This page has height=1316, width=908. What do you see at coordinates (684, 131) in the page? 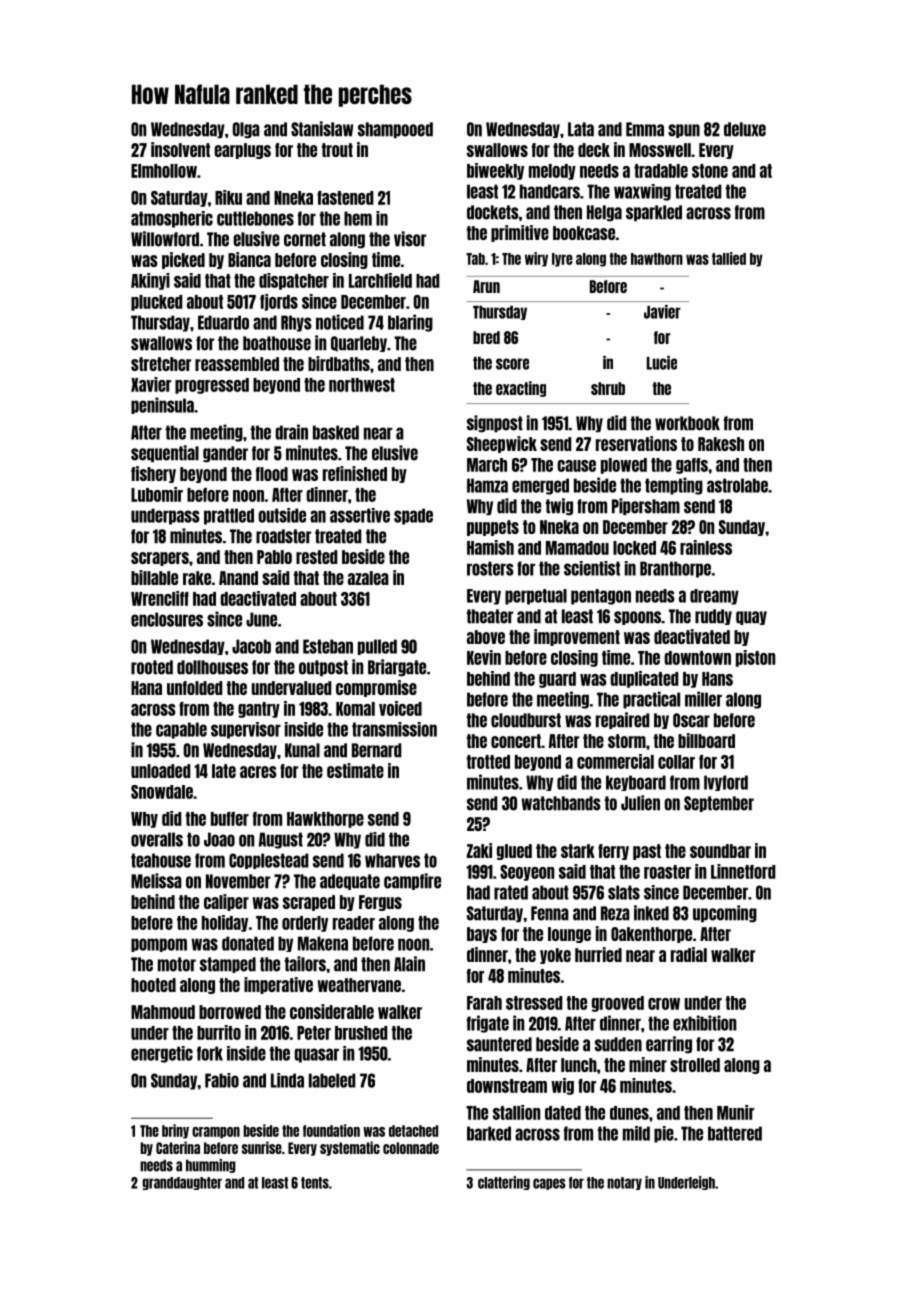
I see `spun` at bounding box center [684, 131].
